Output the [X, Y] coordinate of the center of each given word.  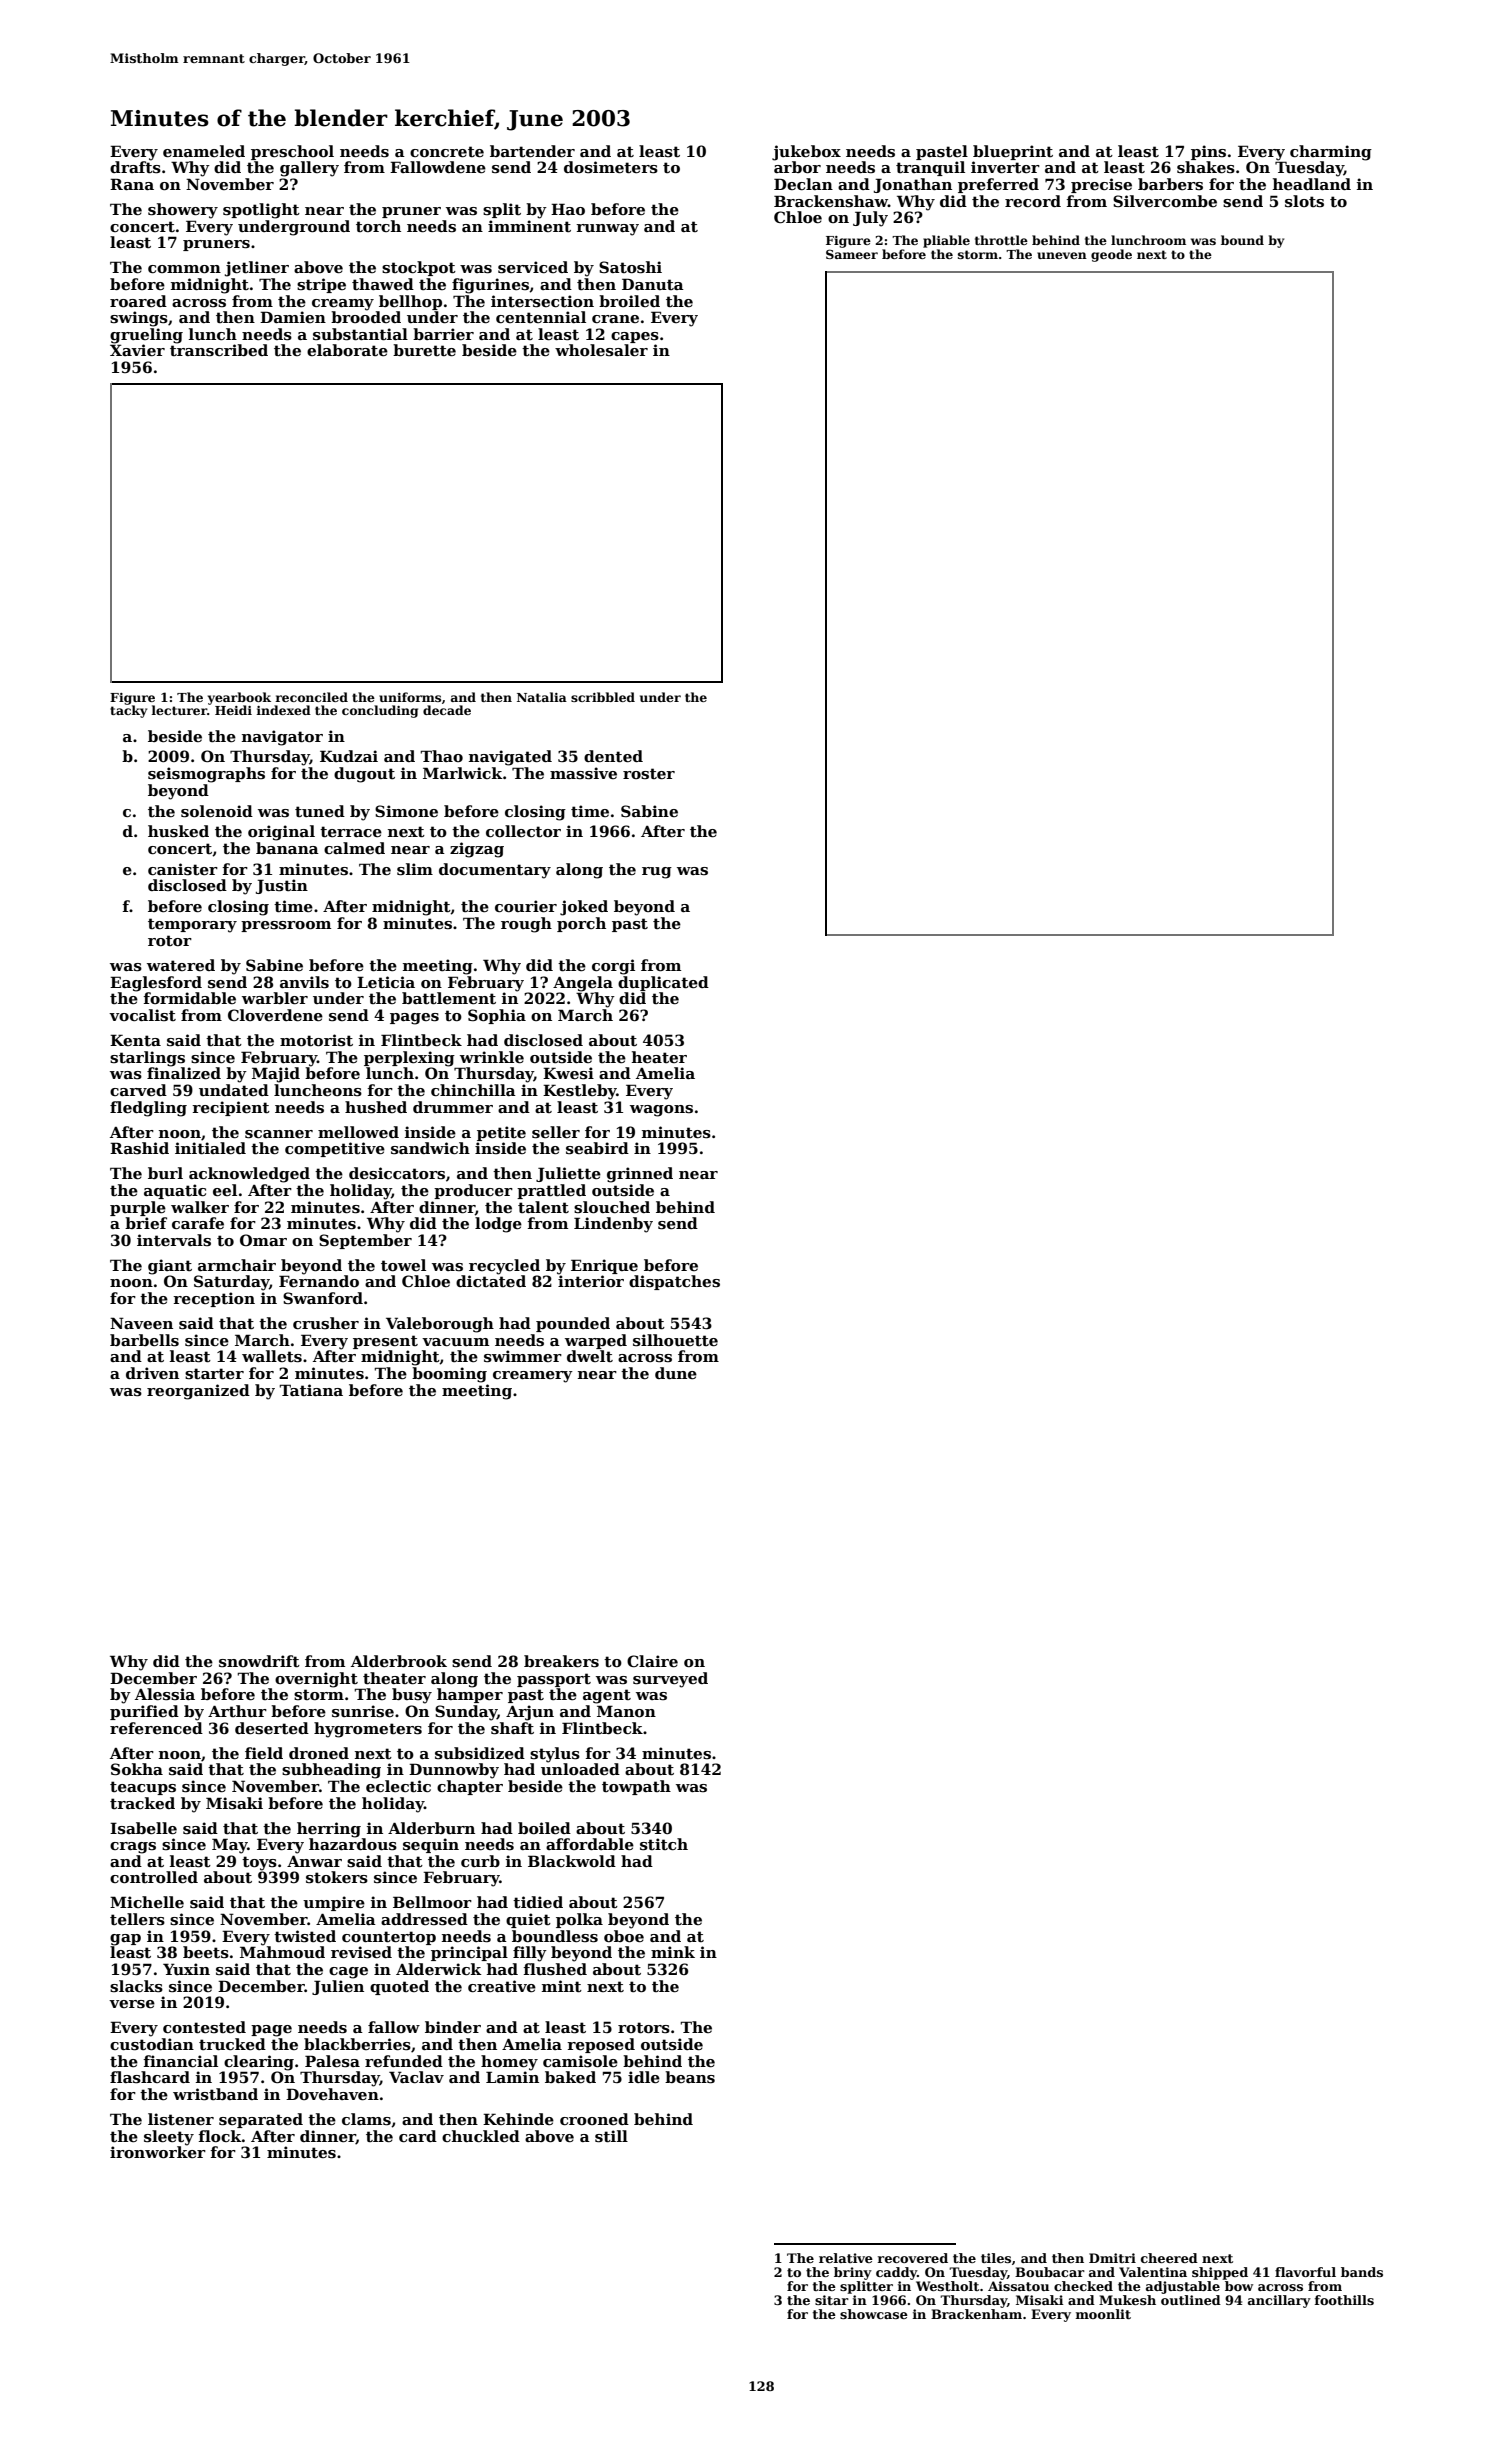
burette [424, 350]
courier [526, 906]
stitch [664, 1844]
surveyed [670, 1680]
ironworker [158, 2152]
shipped [1220, 2273]
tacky [128, 711]
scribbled [603, 697]
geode [1111, 255]
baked [570, 2077]
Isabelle [143, 1828]
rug [657, 873]
